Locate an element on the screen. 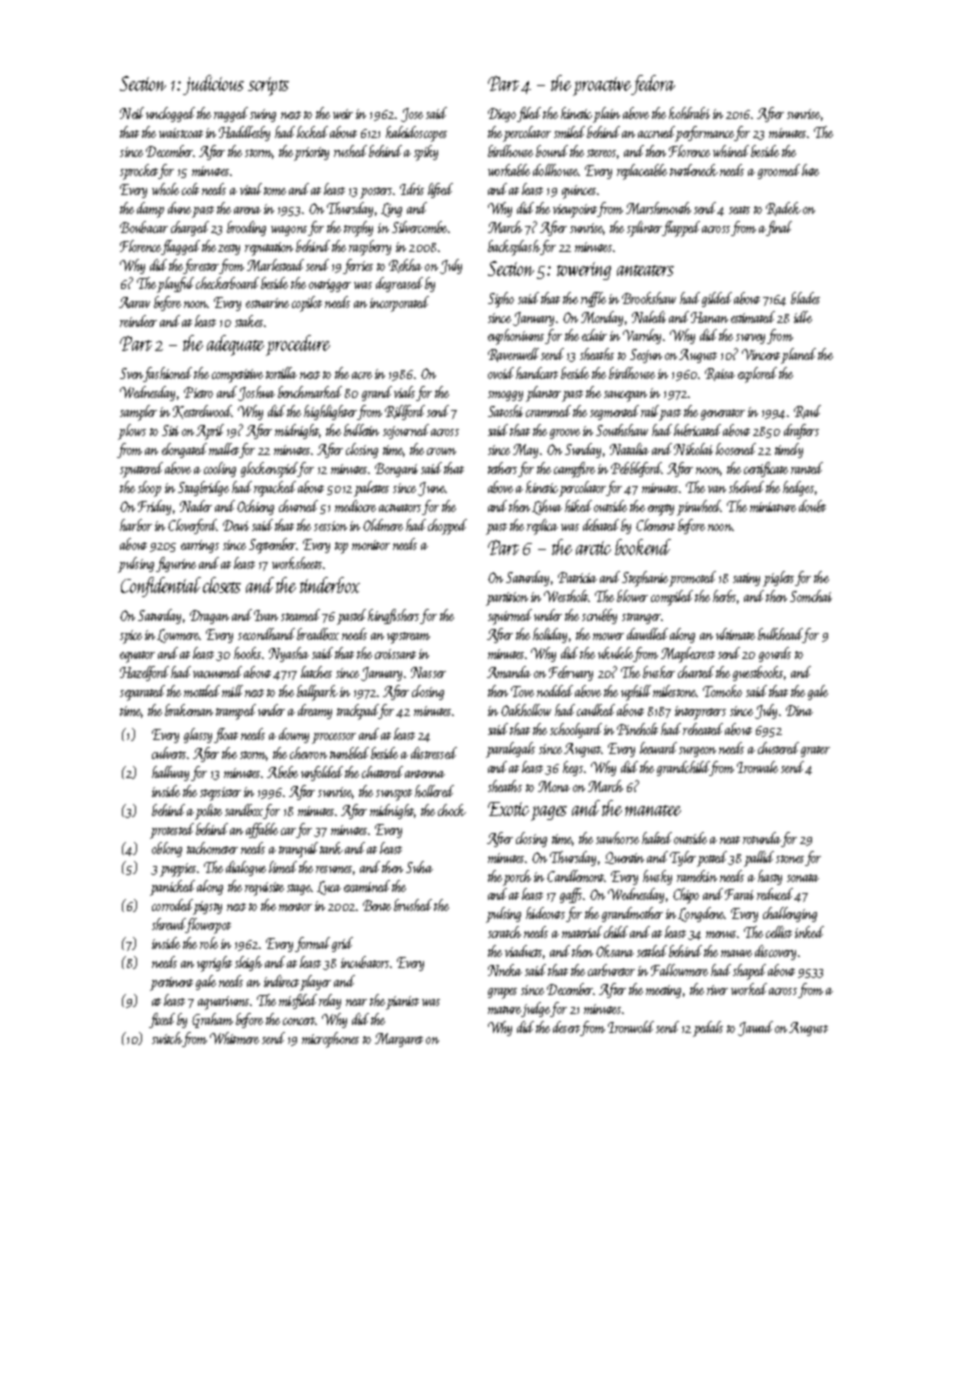  hollered is located at coordinates (434, 791).
